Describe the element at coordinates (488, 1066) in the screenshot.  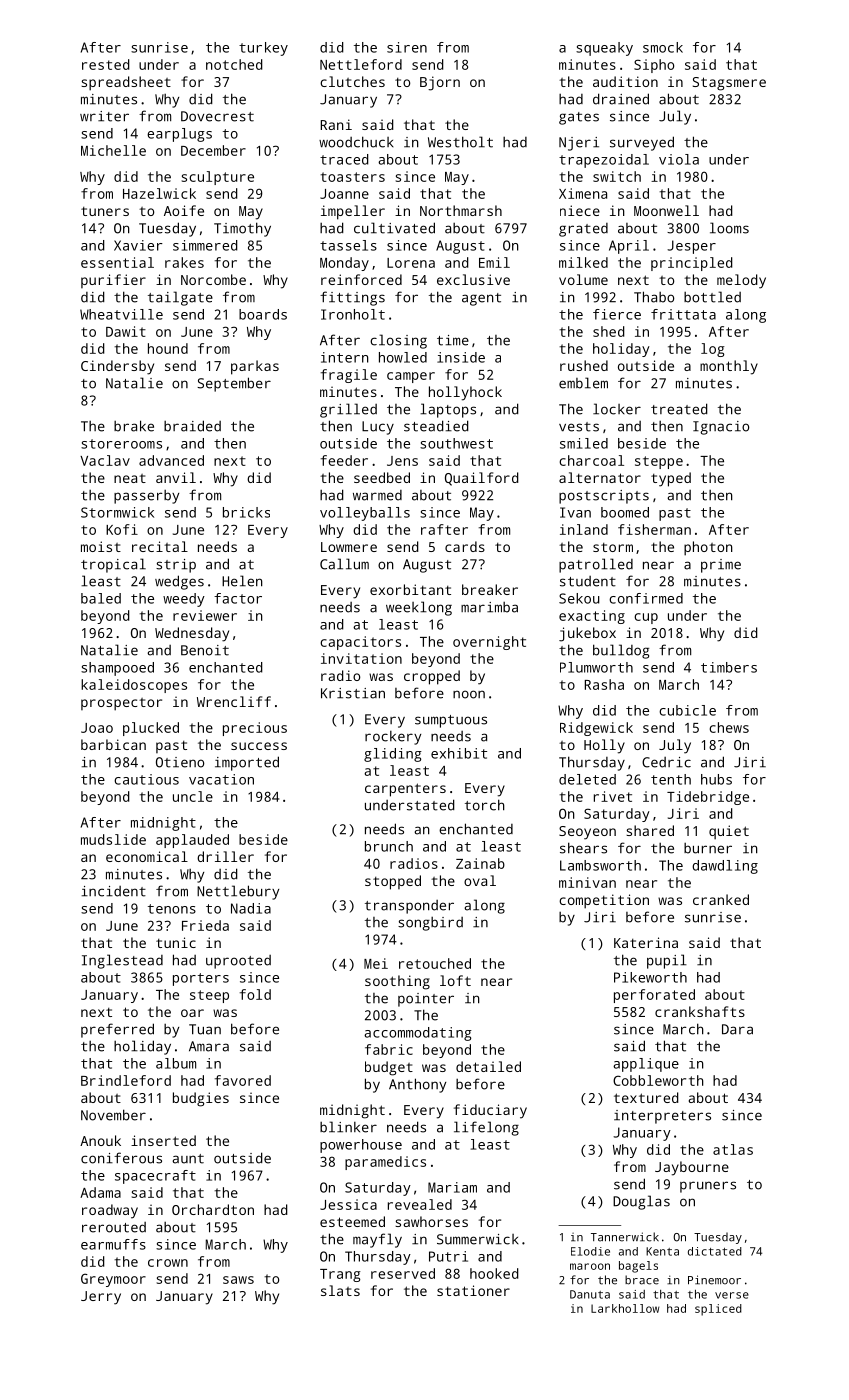
I see `detailed` at that location.
